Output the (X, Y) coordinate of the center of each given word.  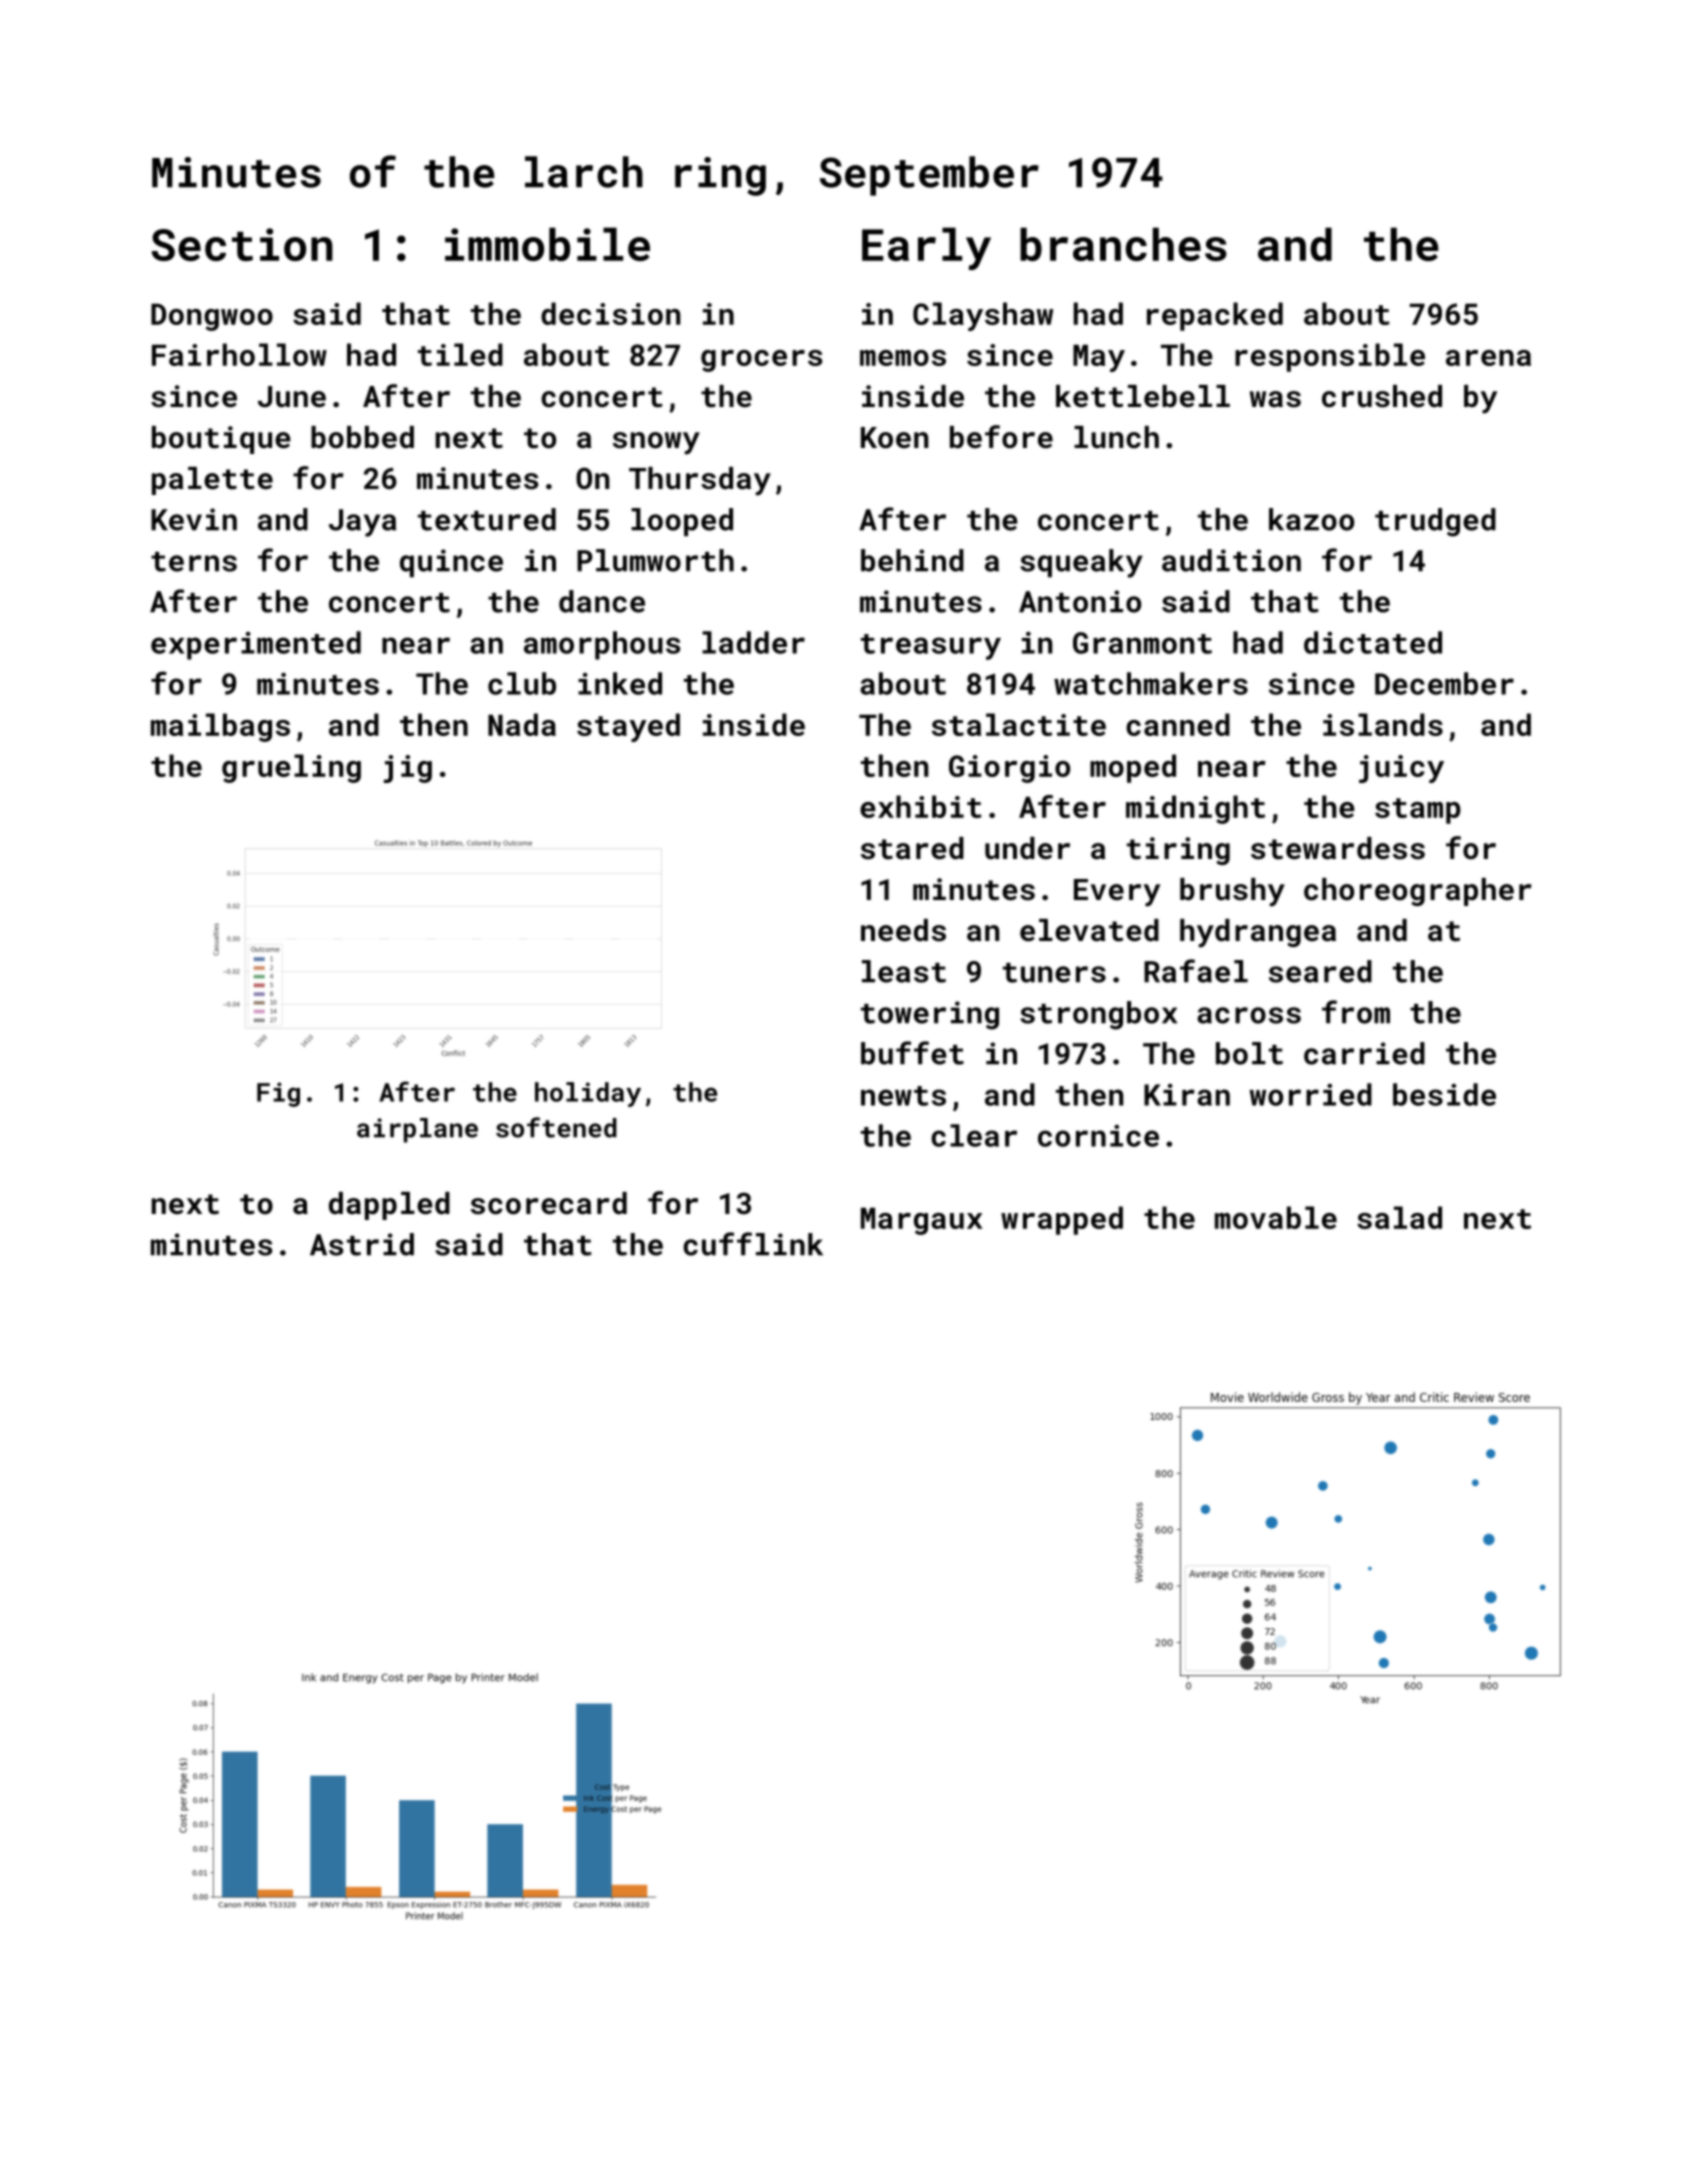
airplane (417, 1130)
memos (903, 358)
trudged (1435, 522)
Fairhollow (239, 354)
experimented (256, 645)
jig (408, 769)
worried (1311, 1094)
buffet (912, 1053)
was (1275, 399)
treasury (931, 647)
